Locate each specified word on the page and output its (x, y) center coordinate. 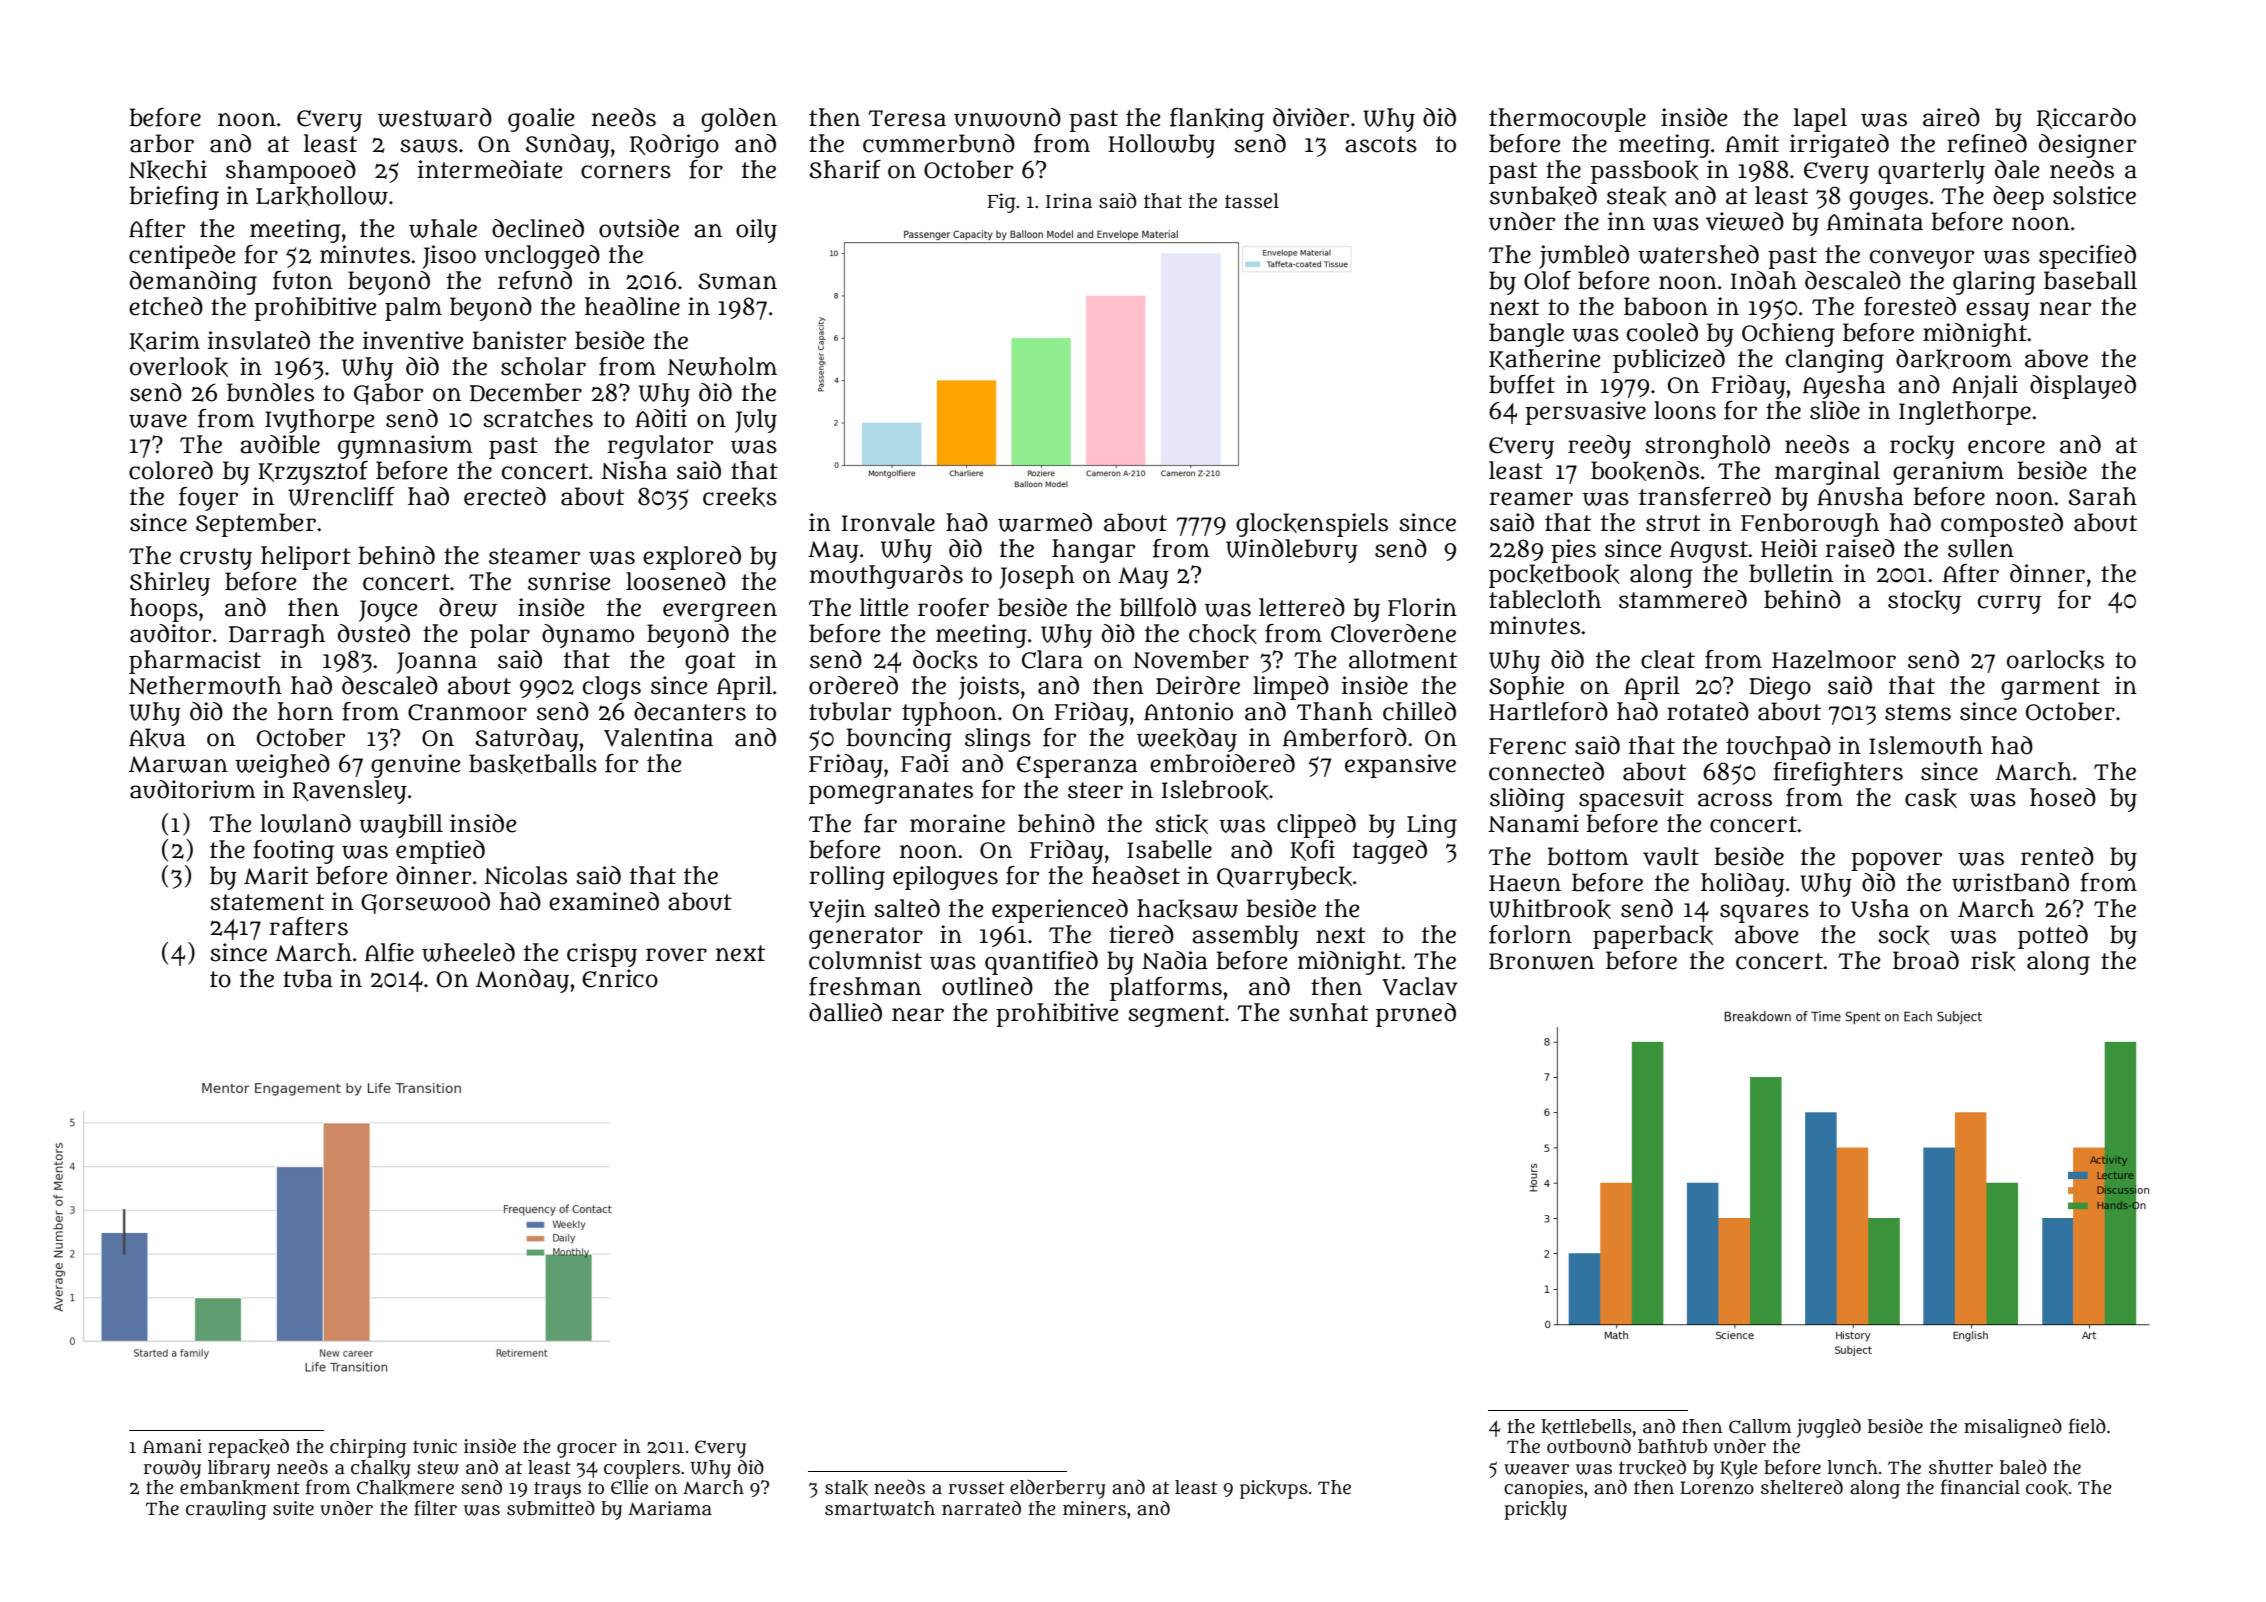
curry (2009, 604)
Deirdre (1198, 685)
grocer (587, 1450)
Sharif (845, 169)
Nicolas (525, 875)
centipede (182, 257)
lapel (1820, 120)
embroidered (1222, 763)
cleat (1668, 659)
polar (500, 636)
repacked (248, 1448)
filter (435, 1508)
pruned (1416, 1015)
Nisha (634, 470)
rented (2057, 856)
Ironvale (888, 522)
